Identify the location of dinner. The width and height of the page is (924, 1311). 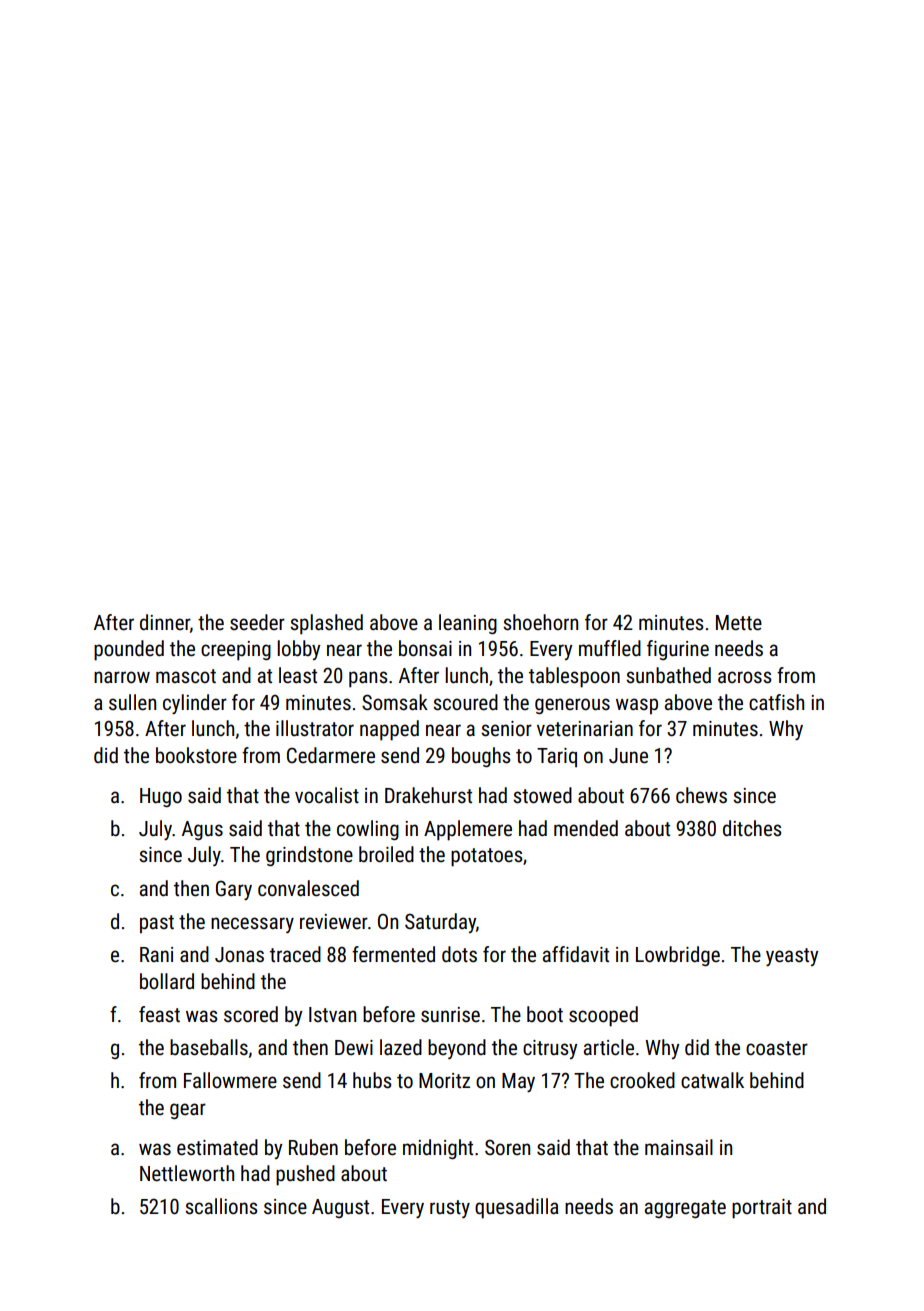
(165, 622).
